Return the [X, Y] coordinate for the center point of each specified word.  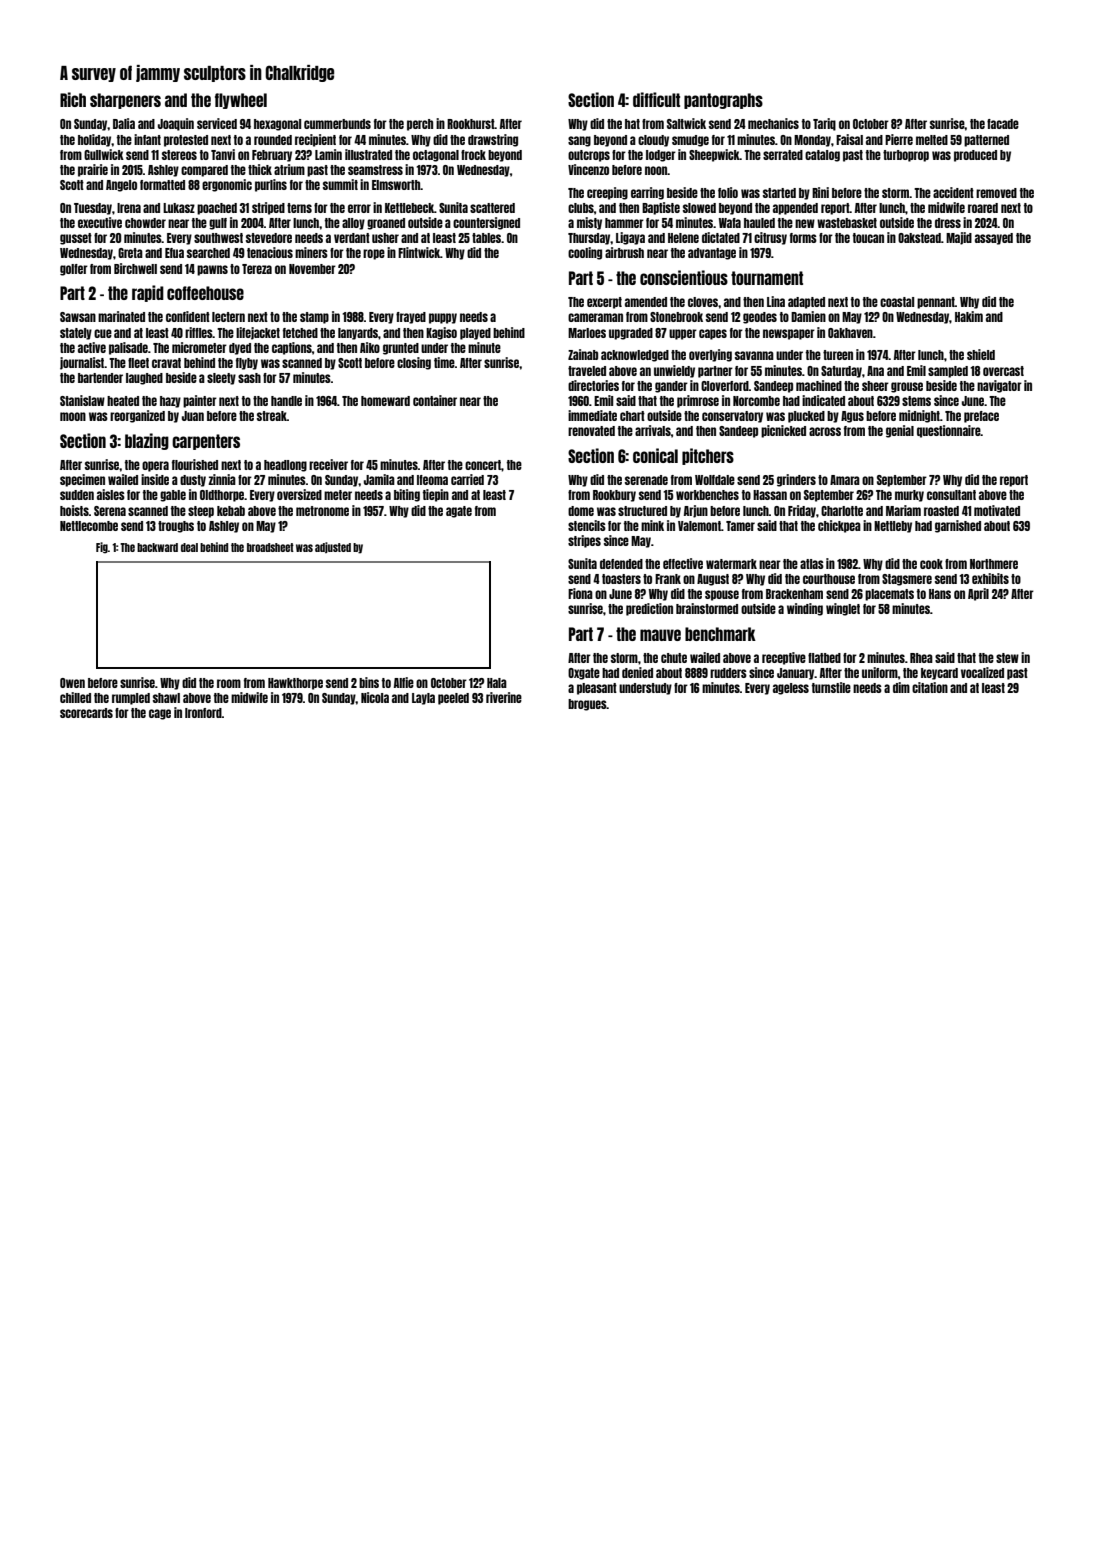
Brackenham [794, 594]
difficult [656, 99]
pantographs [723, 101]
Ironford [203, 713]
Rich [73, 99]
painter [200, 401]
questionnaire [949, 431]
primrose [698, 401]
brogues [587, 705]
